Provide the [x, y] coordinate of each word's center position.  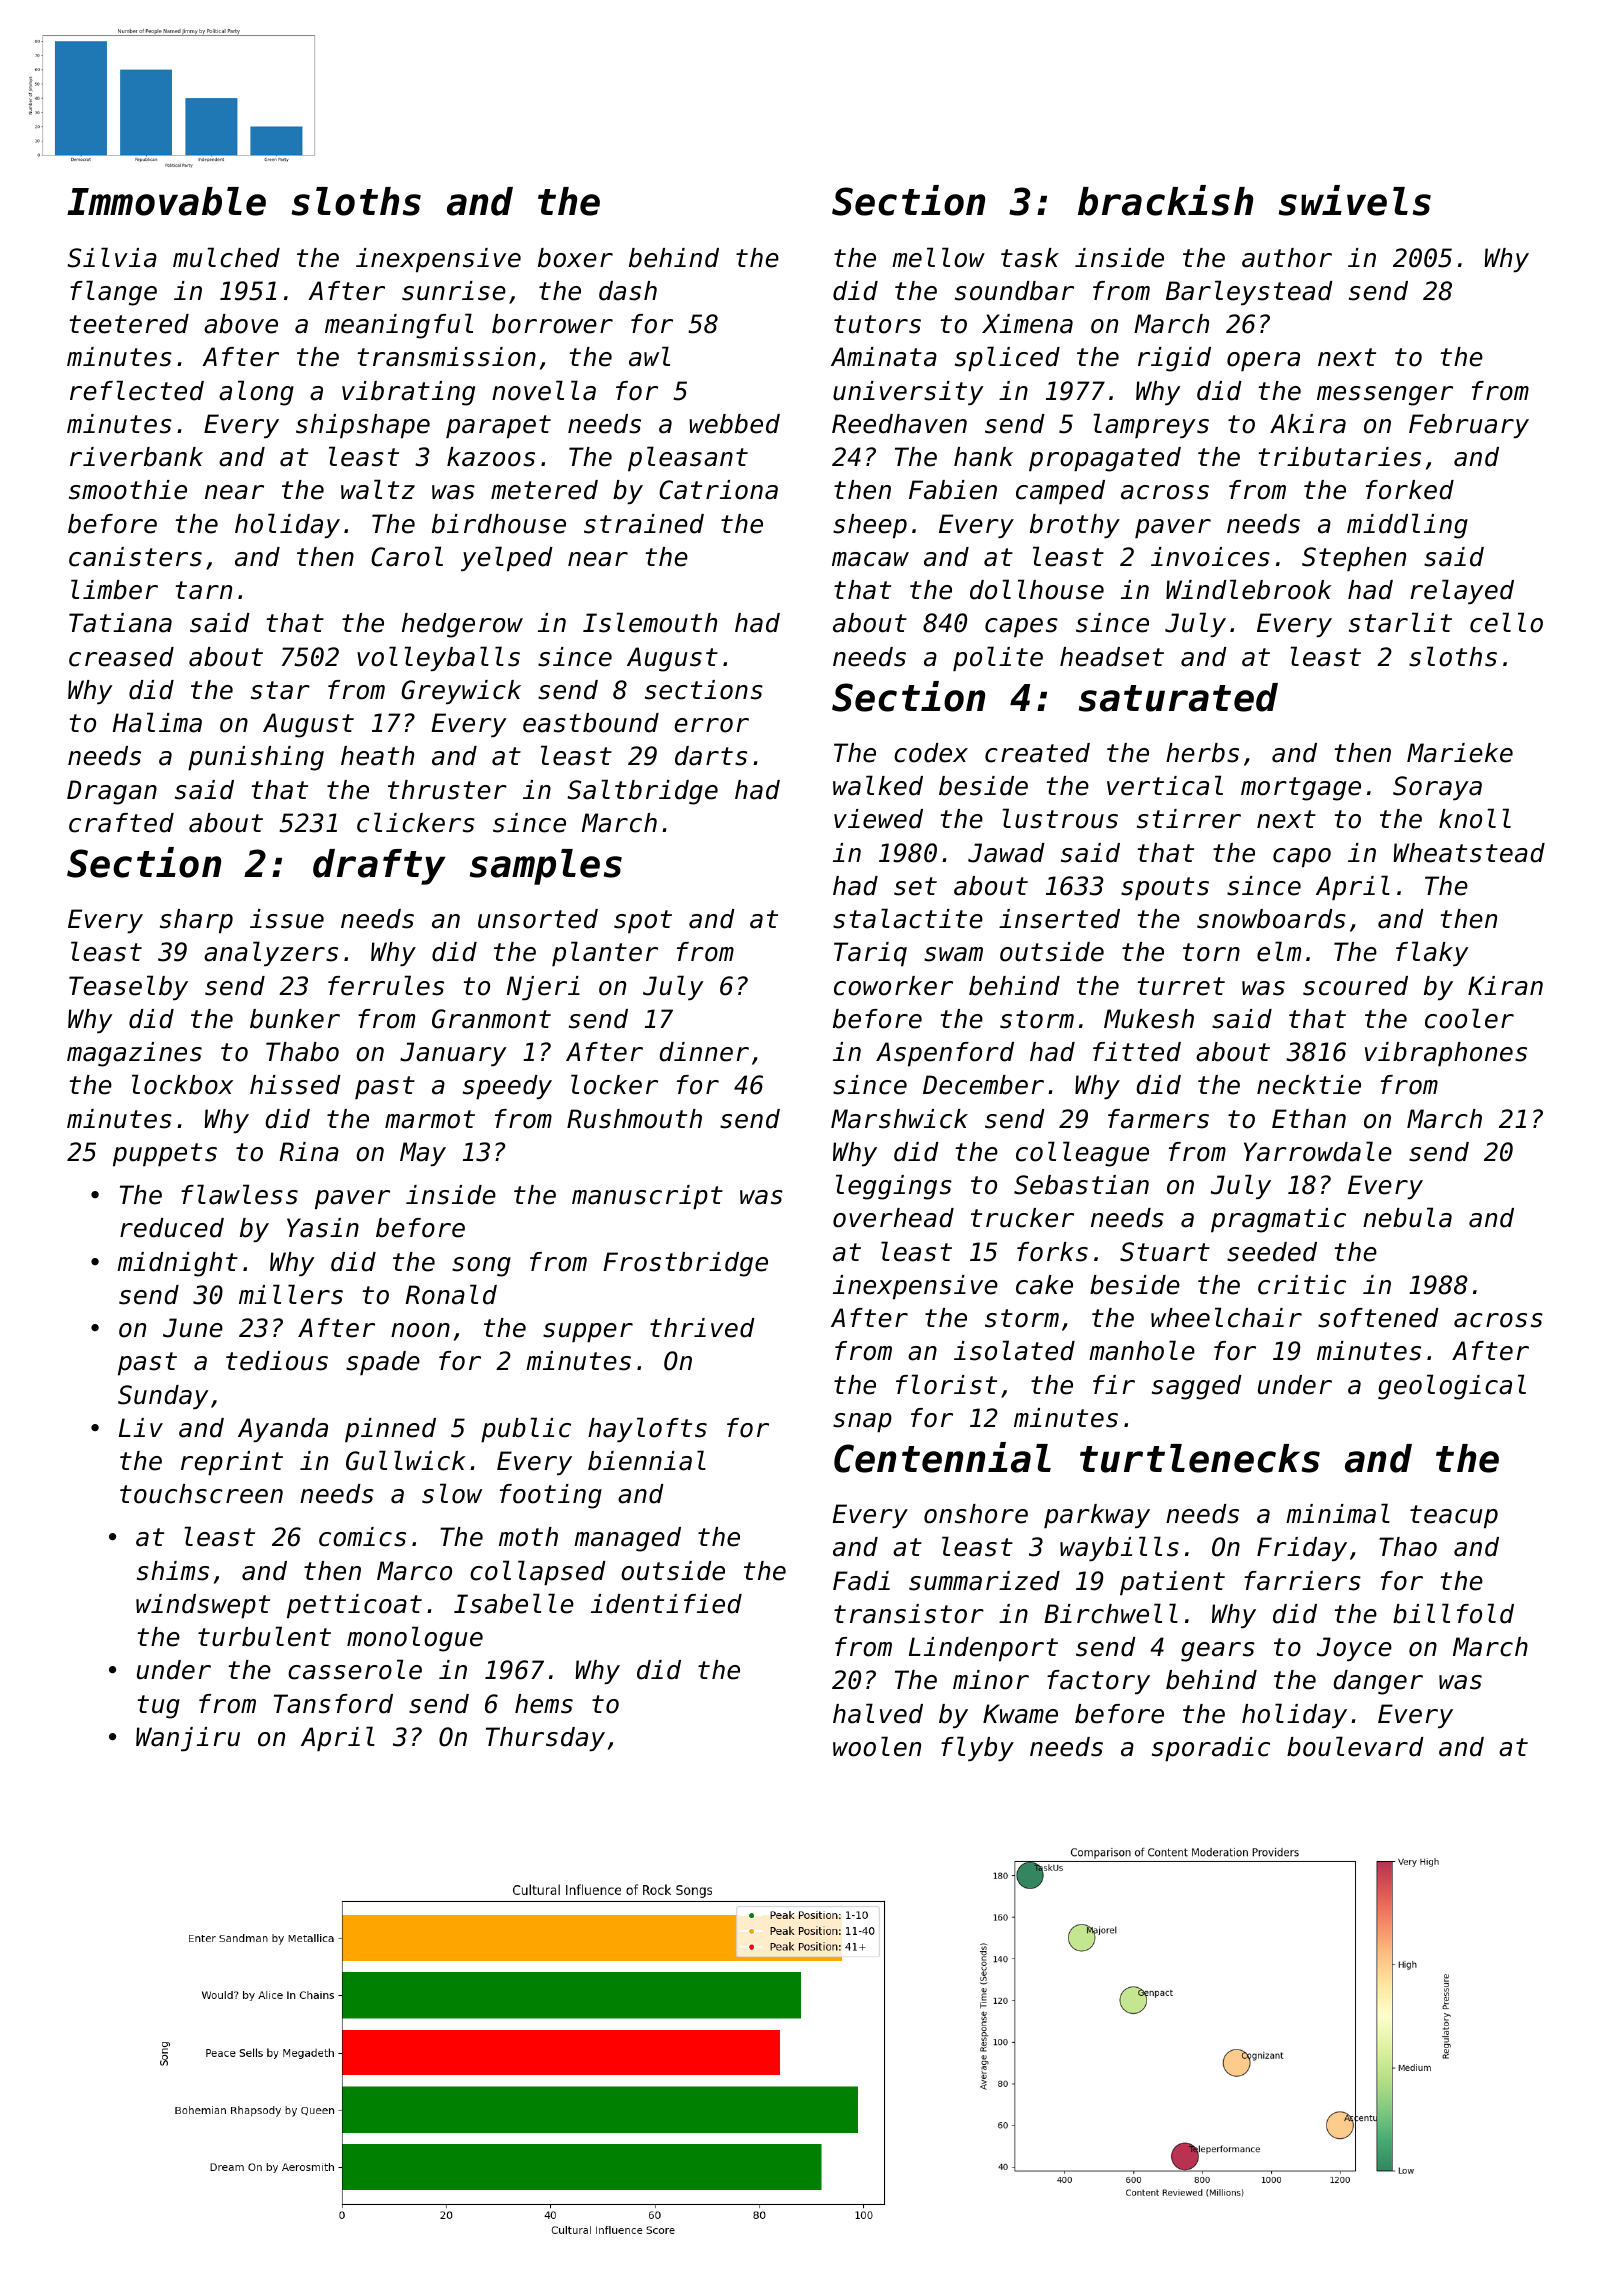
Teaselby [128, 987]
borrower [552, 324]
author [1287, 258]
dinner [704, 1052]
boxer [575, 258]
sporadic [1211, 1749]
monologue [415, 1639]
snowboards [1271, 919]
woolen [877, 1746]
